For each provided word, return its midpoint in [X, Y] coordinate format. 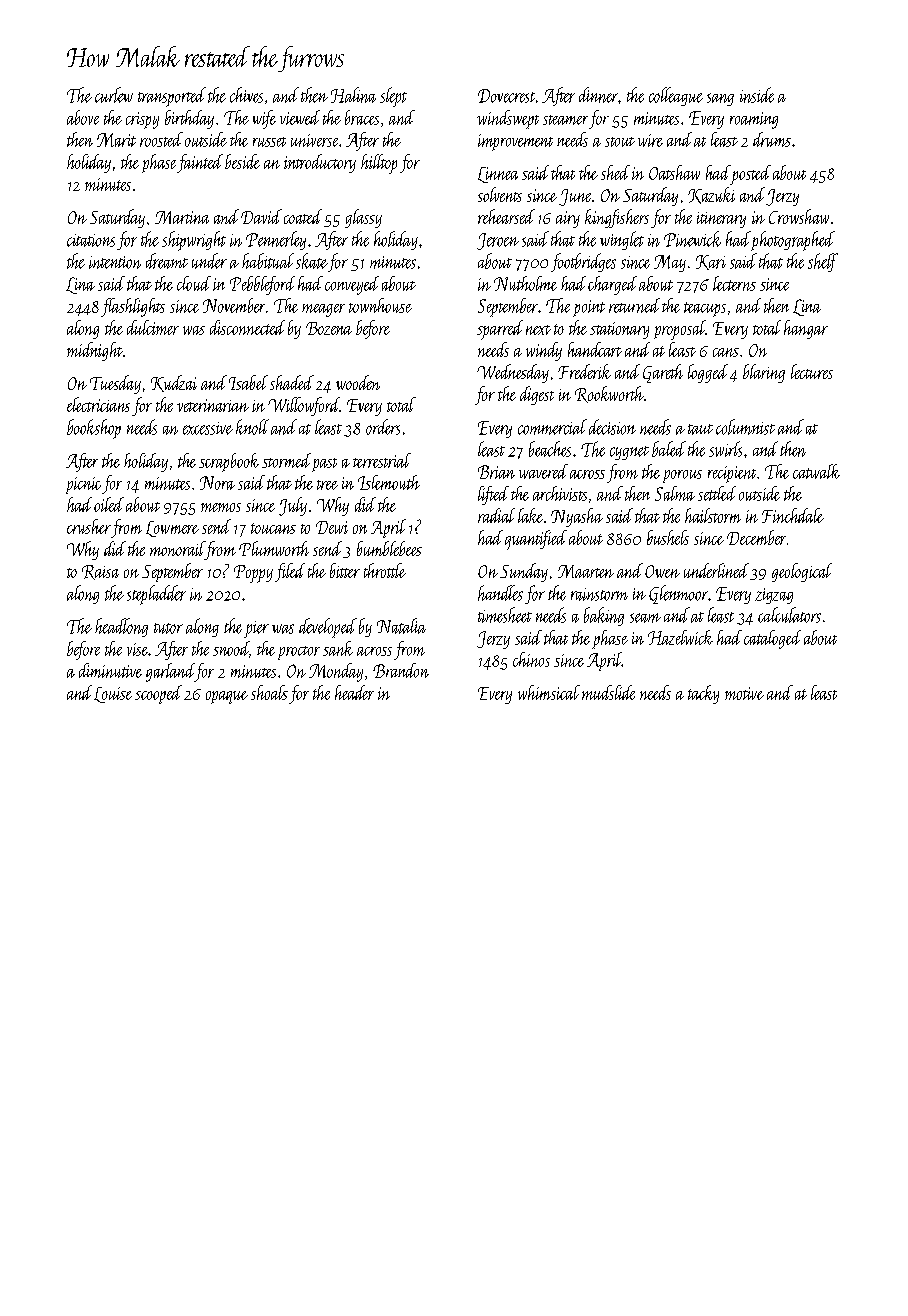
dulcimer [153, 327]
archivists [560, 493]
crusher [89, 526]
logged [708, 373]
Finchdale [793, 515]
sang [720, 99]
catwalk [816, 471]
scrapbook [229, 462]
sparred [500, 330]
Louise [113, 695]
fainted [200, 163]
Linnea [498, 175]
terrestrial [382, 460]
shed [615, 172]
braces [362, 117]
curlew [114, 95]
